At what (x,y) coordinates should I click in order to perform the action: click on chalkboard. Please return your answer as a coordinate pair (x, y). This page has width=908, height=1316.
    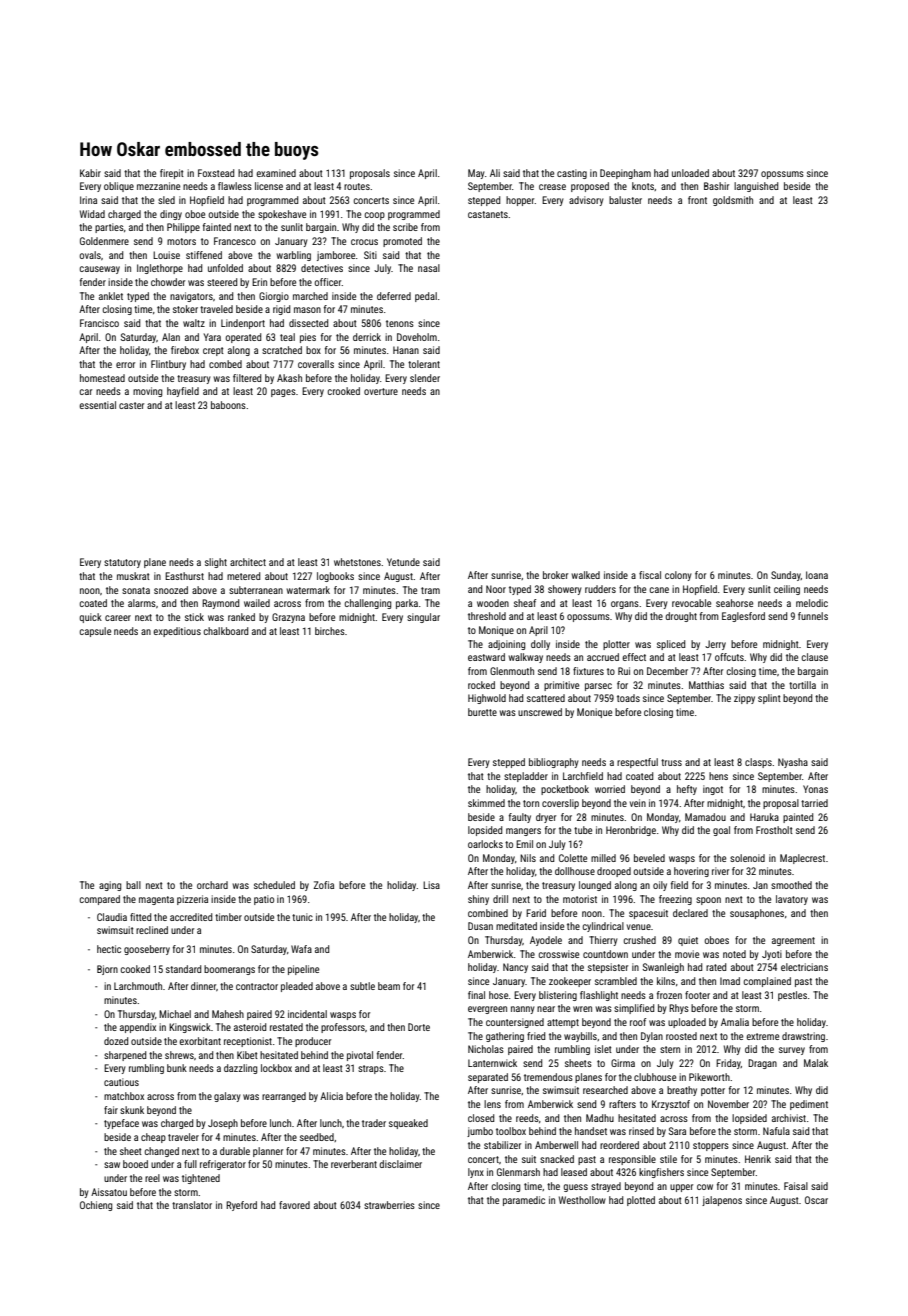
    Looking at the image, I should click on (225, 631).
